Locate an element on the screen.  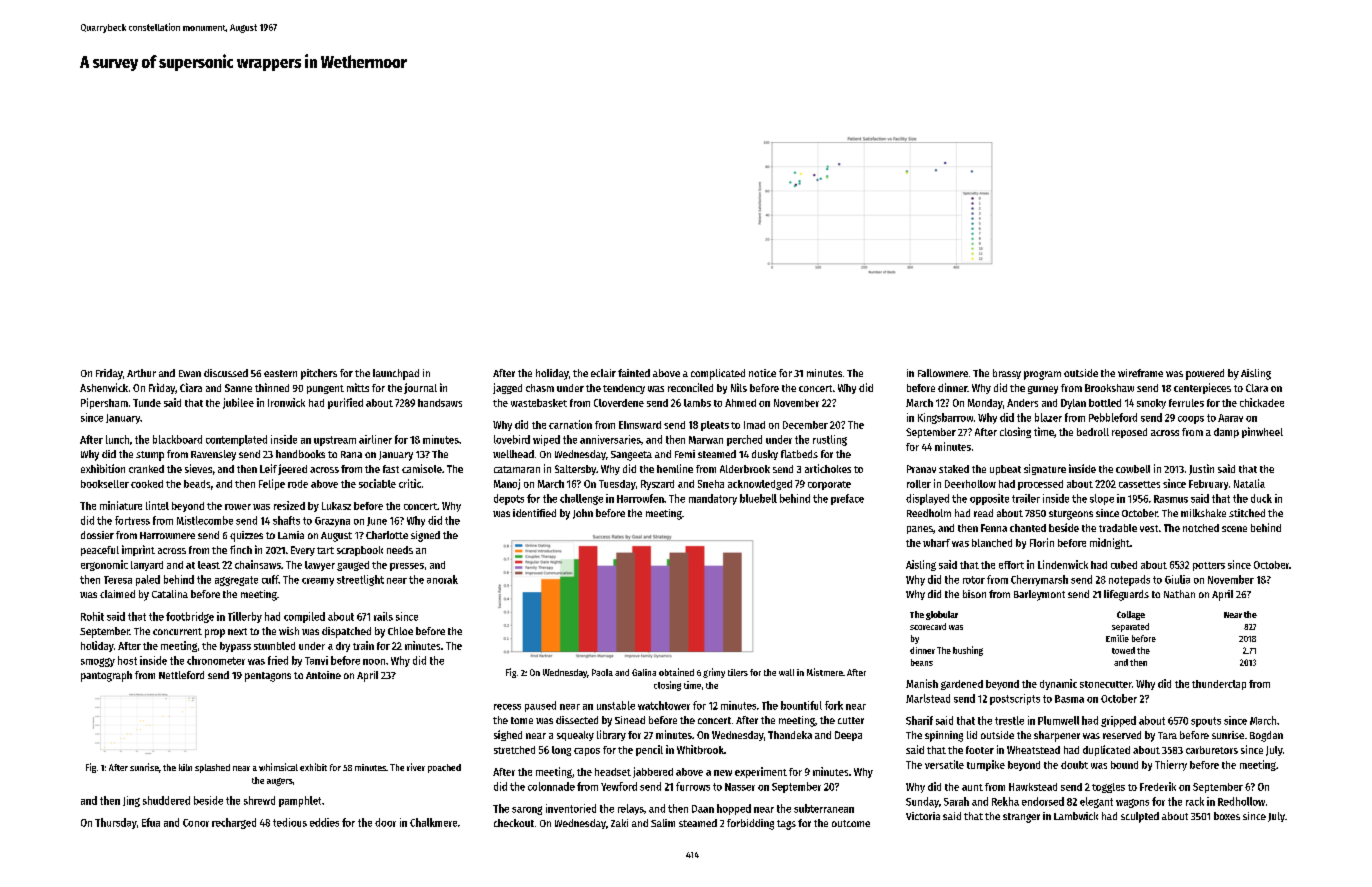
signed is located at coordinates (425, 536).
